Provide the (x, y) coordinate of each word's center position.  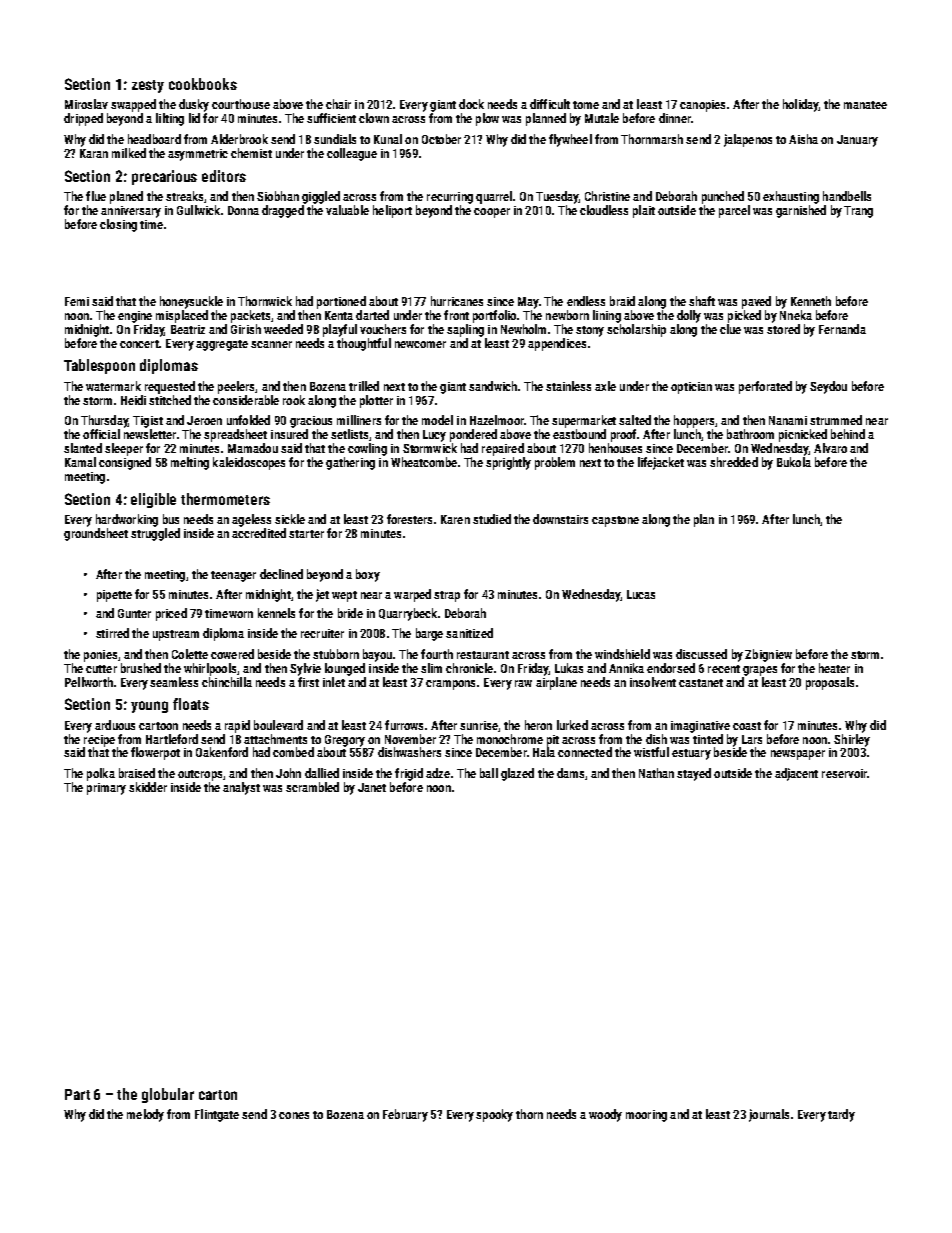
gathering (350, 463)
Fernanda (842, 329)
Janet (372, 787)
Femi (77, 301)
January (857, 141)
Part (77, 1094)
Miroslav (86, 104)
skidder (148, 787)
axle (605, 386)
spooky (494, 1115)
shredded (734, 462)
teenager (233, 576)
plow (487, 119)
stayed (694, 774)
